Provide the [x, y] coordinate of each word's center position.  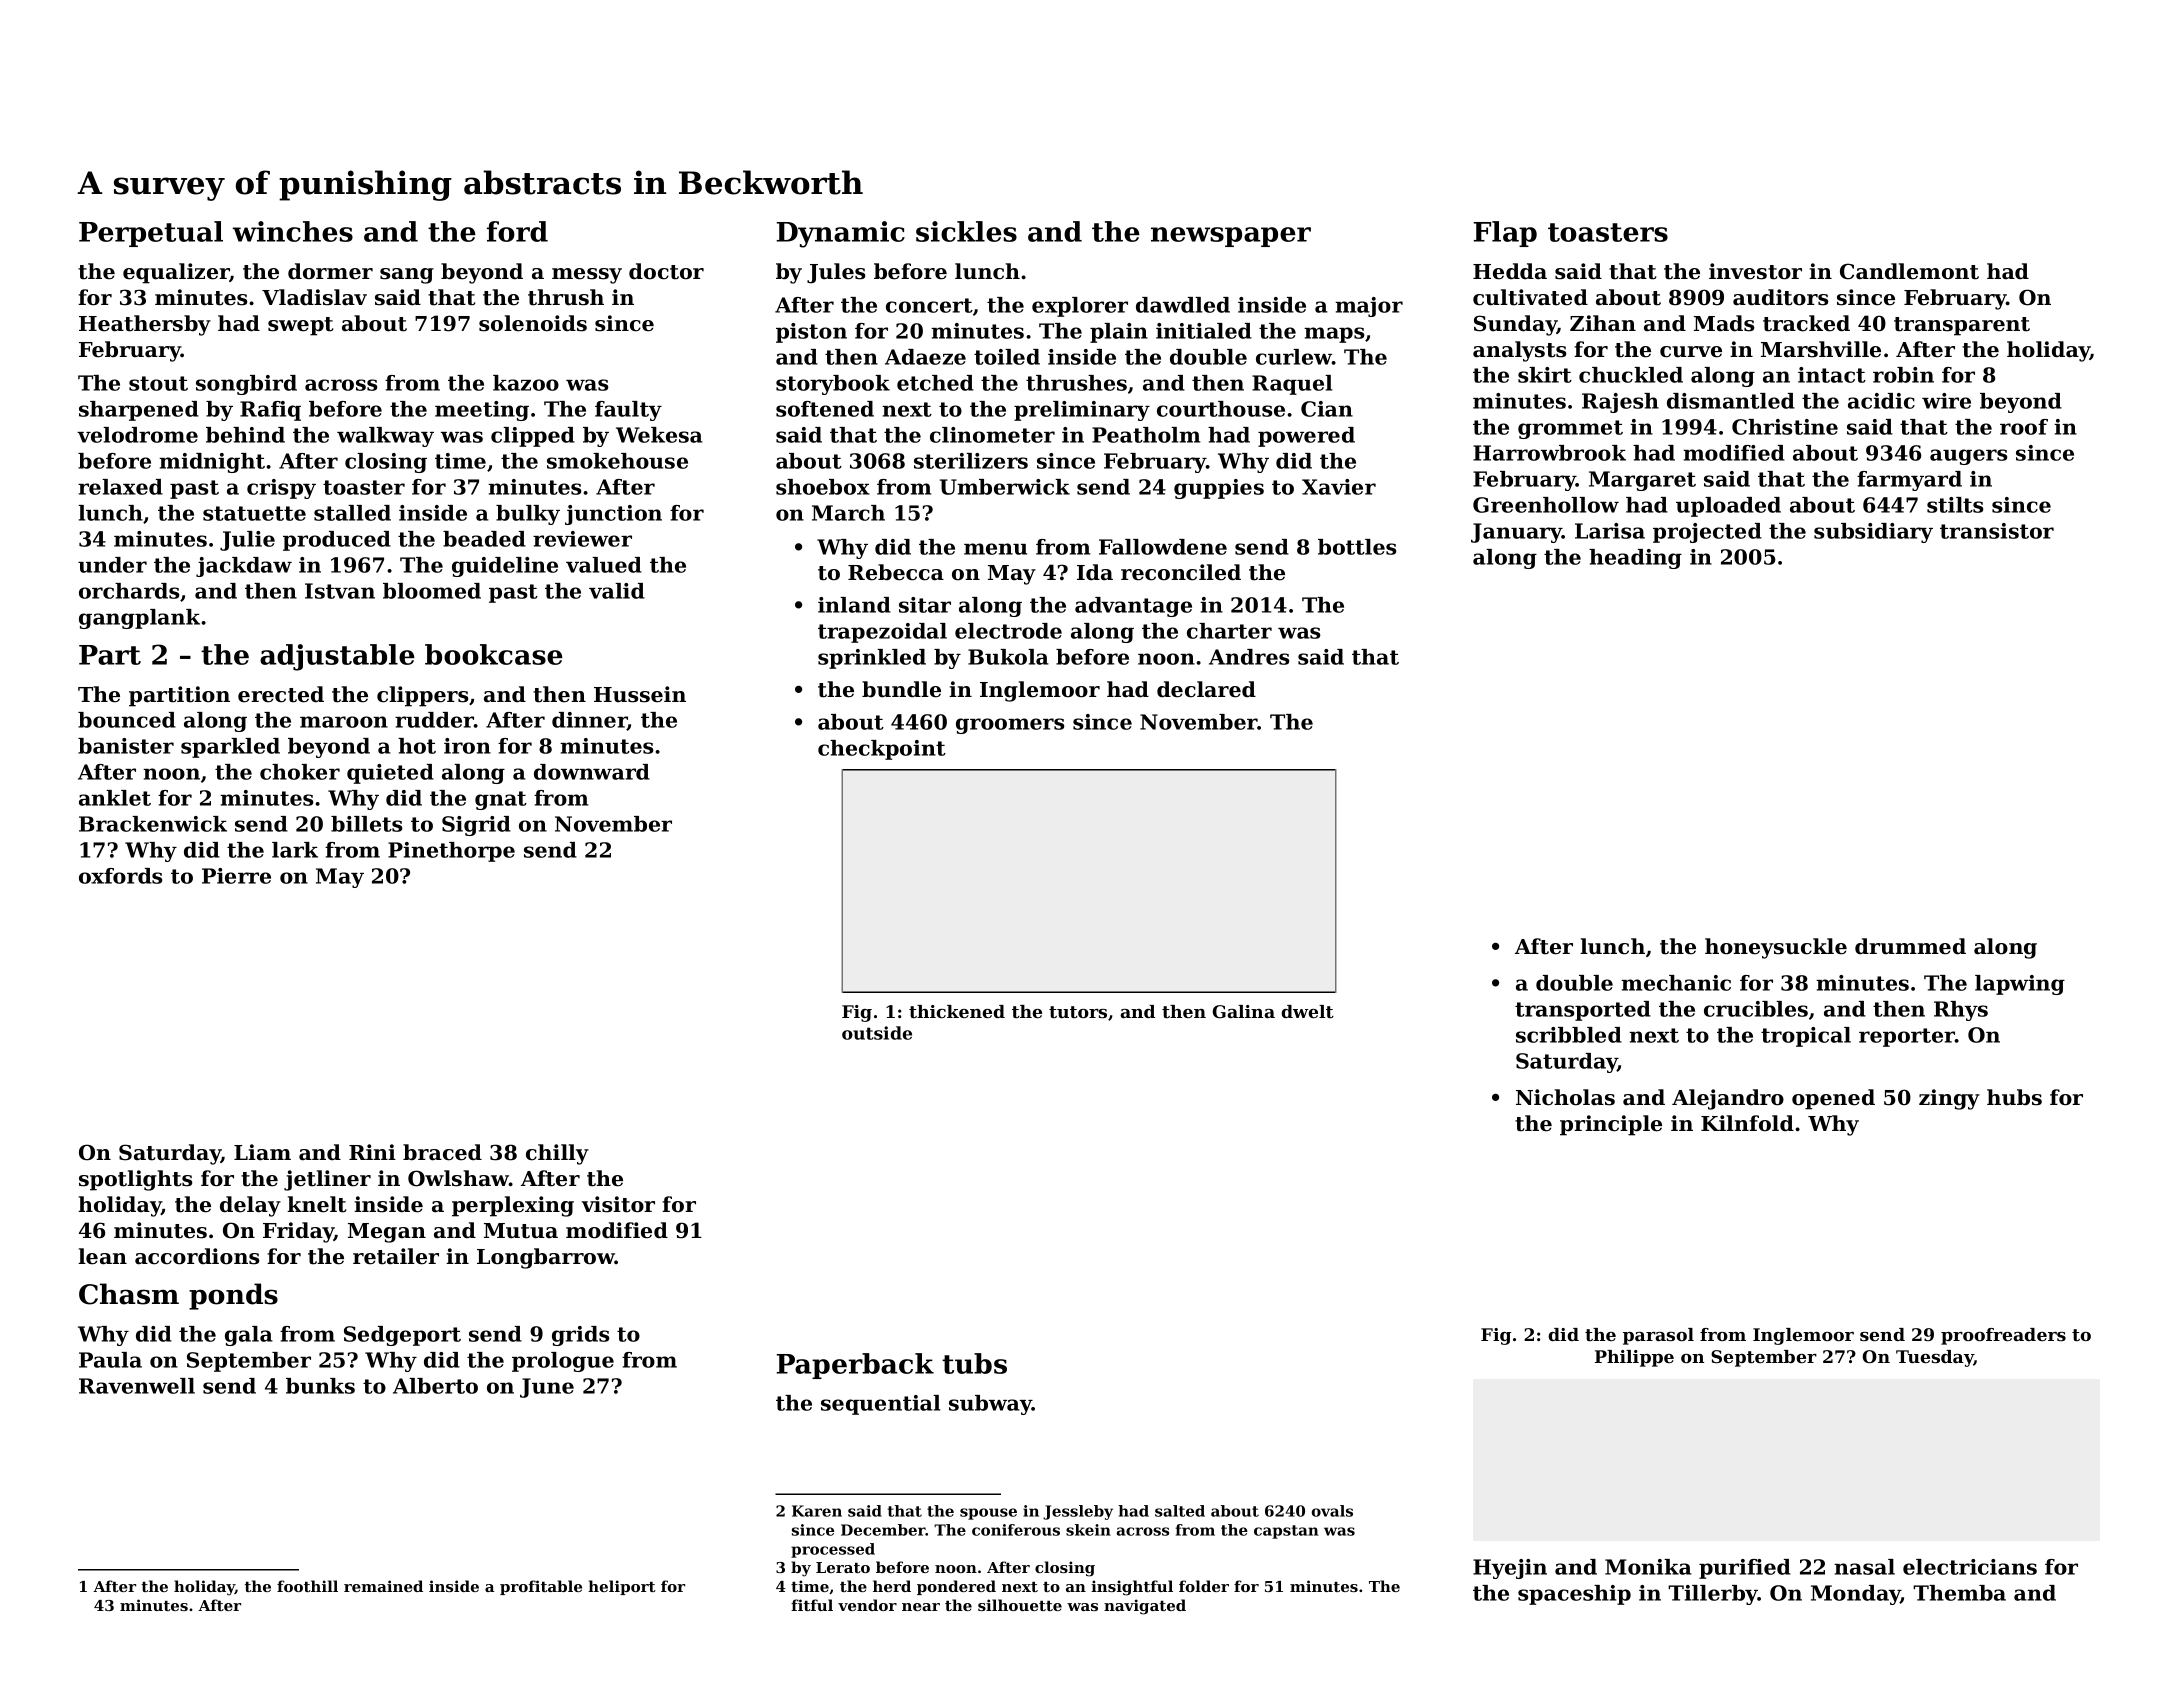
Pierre [236, 876]
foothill [307, 1586]
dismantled [1731, 401]
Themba [1959, 1593]
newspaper [1231, 237]
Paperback [855, 1366]
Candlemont [1909, 271]
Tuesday [1935, 1358]
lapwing [2020, 985]
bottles [1357, 547]
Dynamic [841, 234]
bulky [528, 515]
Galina [1243, 1011]
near [921, 1607]
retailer [396, 1256]
